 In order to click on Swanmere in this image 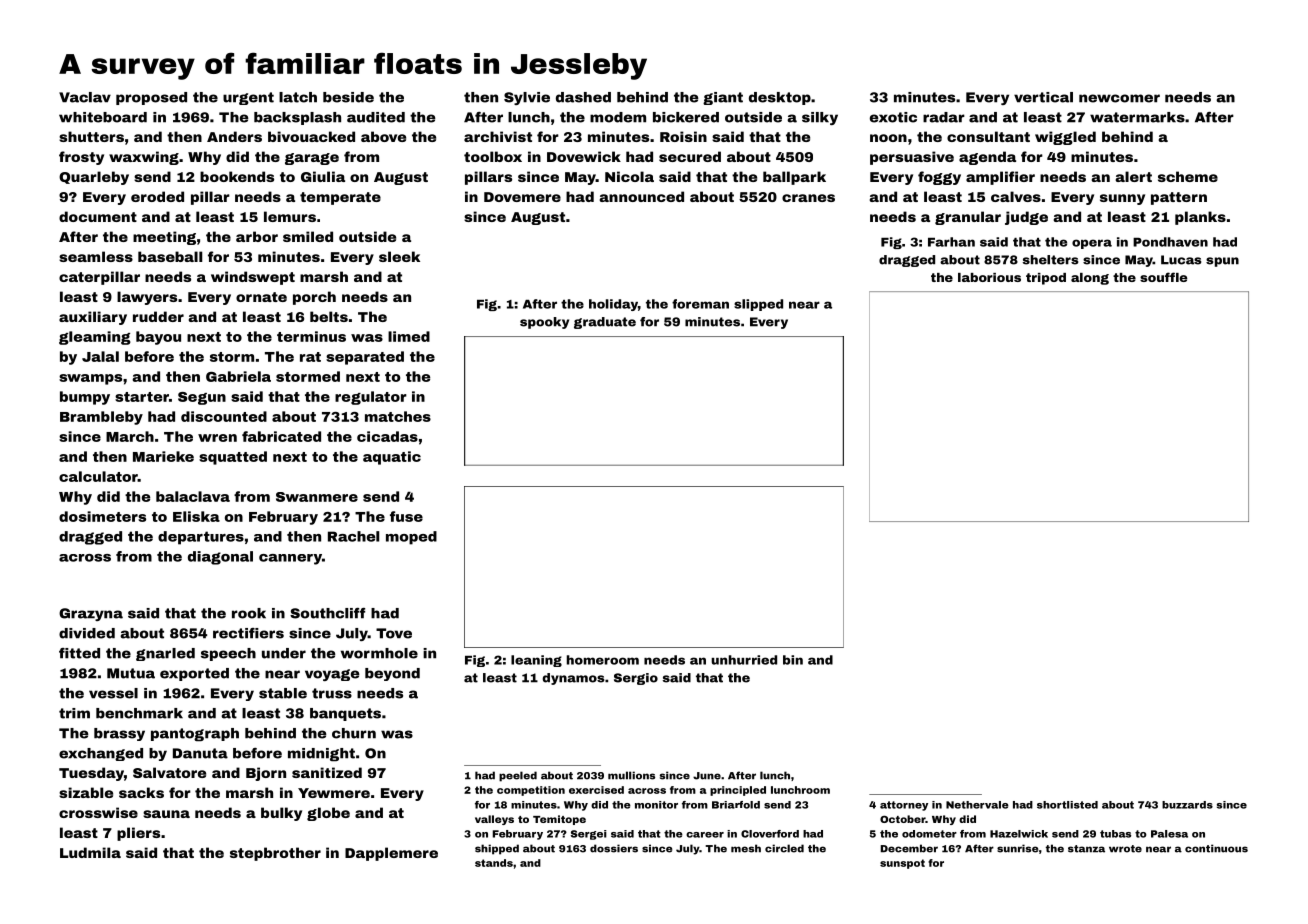, I will do `click(317, 497)`.
